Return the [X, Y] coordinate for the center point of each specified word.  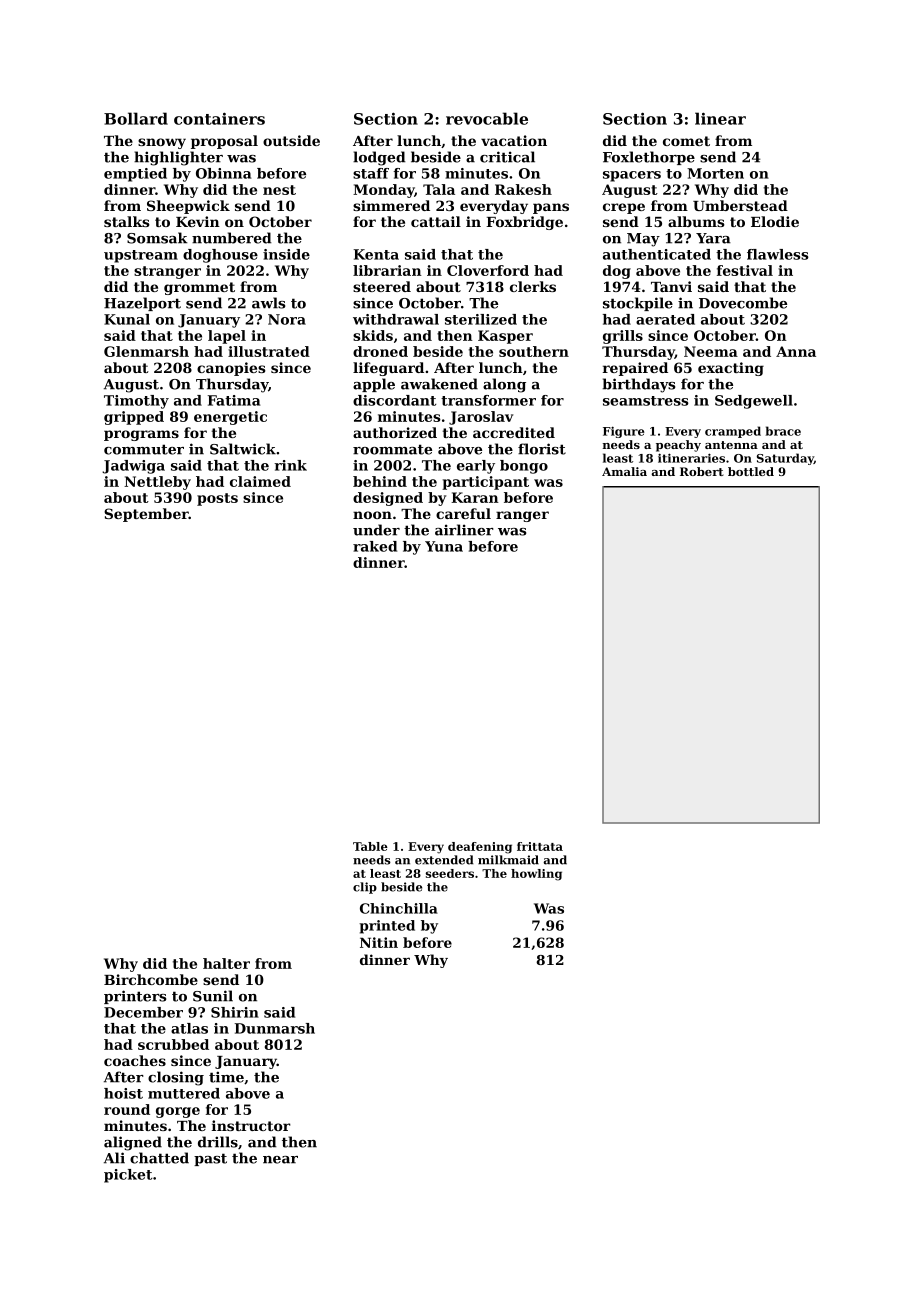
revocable [487, 118]
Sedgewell [754, 402]
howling [536, 875]
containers [219, 118]
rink [290, 465]
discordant [394, 400]
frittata [540, 846]
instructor [251, 1125]
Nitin [379, 942]
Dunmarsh [275, 1028]
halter [226, 963]
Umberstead [740, 205]
